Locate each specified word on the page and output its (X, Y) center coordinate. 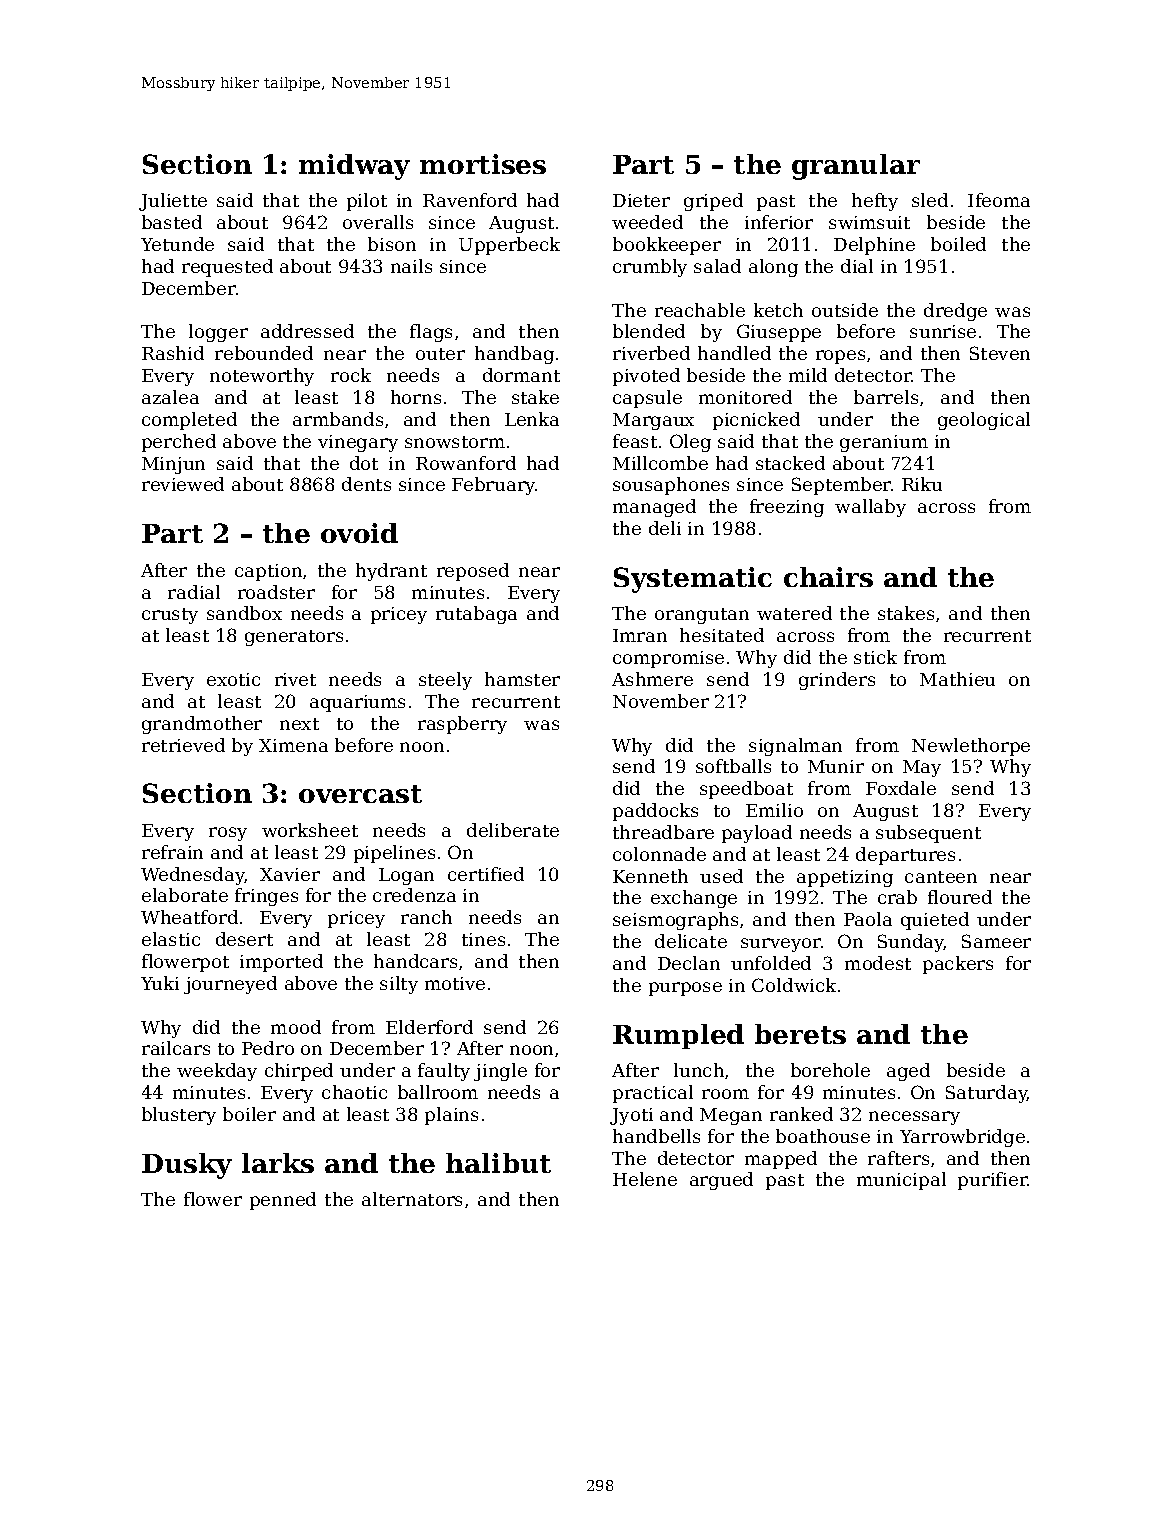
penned (283, 1201)
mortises (483, 164)
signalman (795, 747)
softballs (733, 766)
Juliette (173, 202)
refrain (172, 852)
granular (856, 167)
